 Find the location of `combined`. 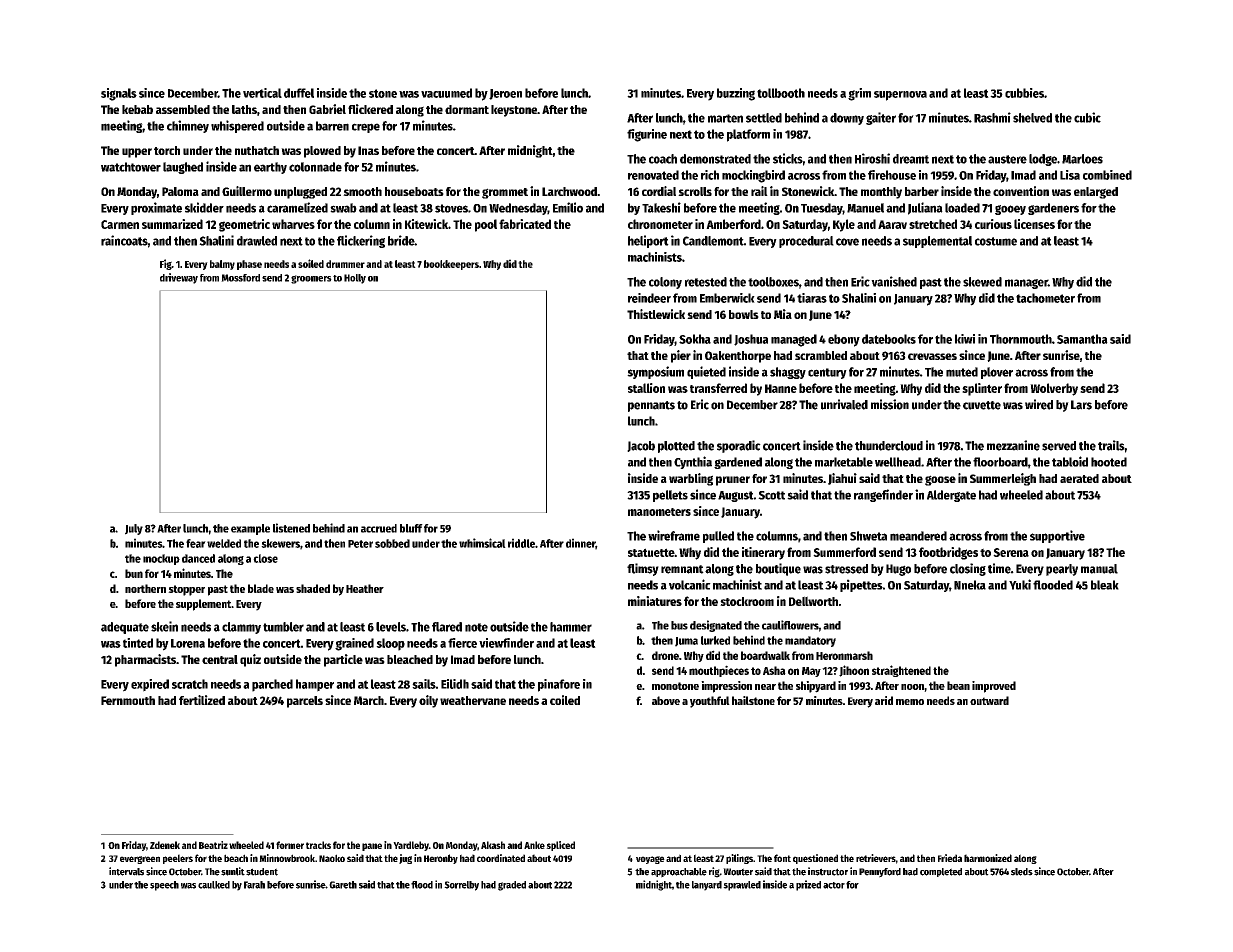

combined is located at coordinates (1107, 175).
